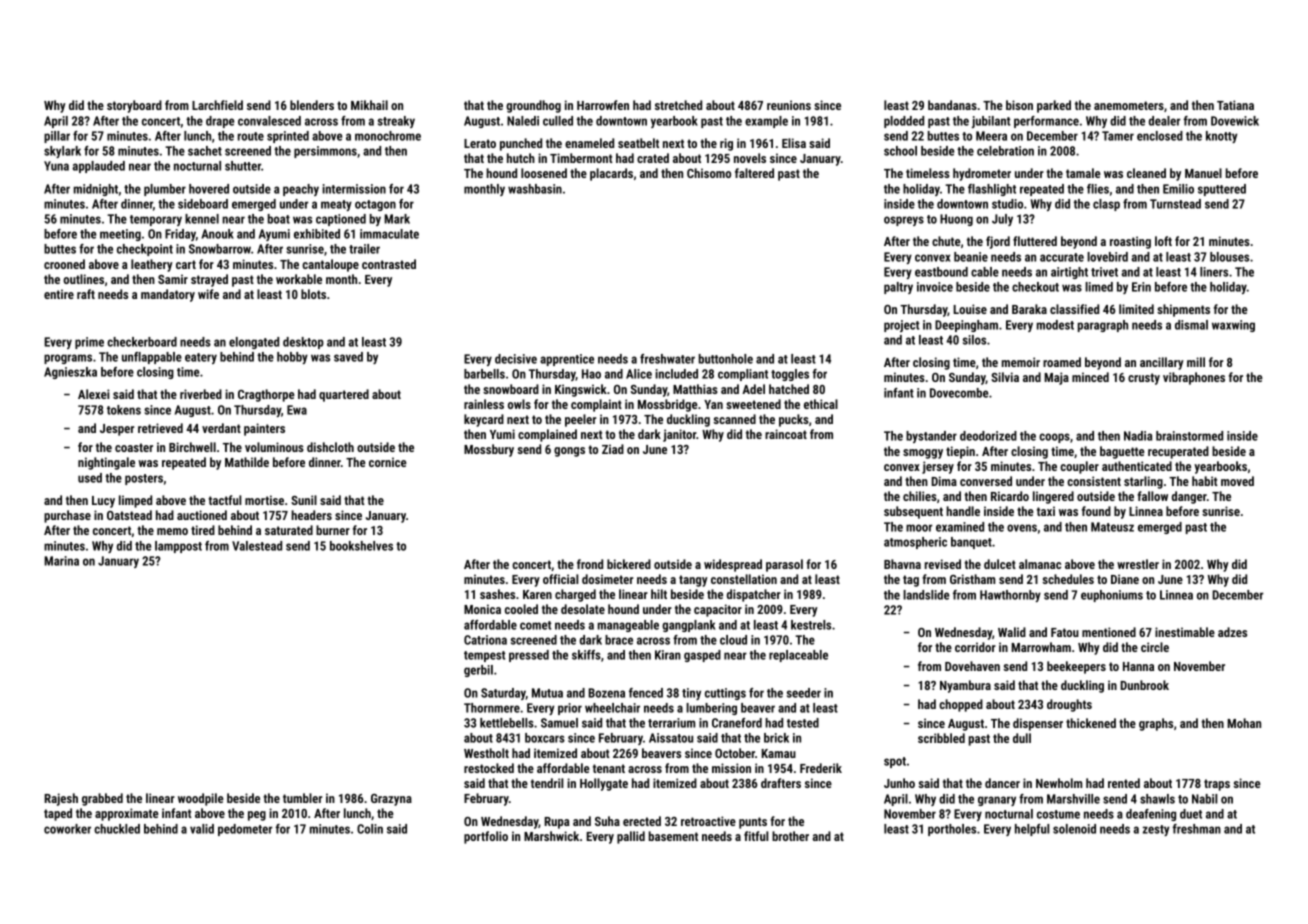  Describe the element at coordinates (776, 738) in the image. I see `brick` at that location.
